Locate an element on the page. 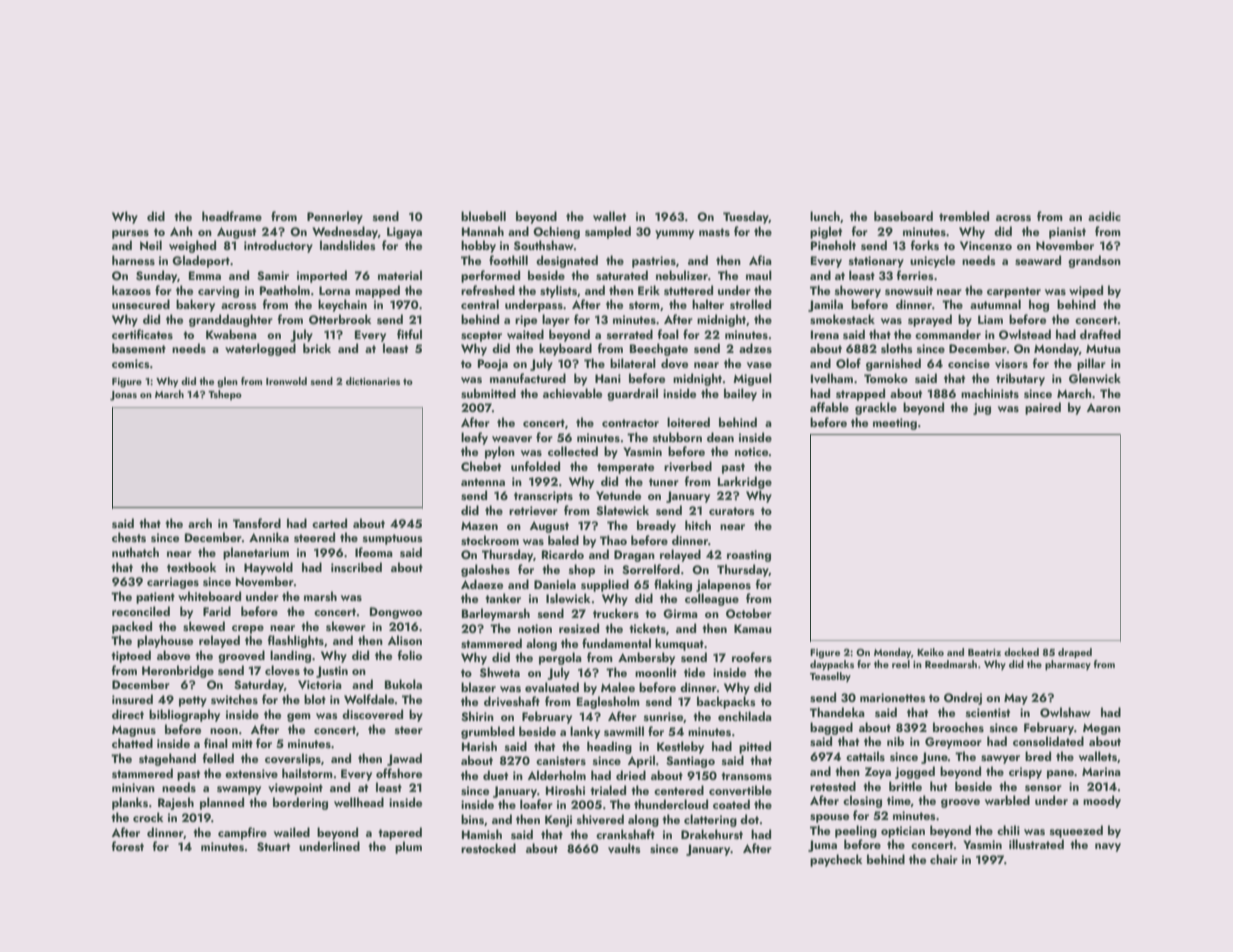 The image size is (1233, 952). Tansford is located at coordinates (257, 523).
